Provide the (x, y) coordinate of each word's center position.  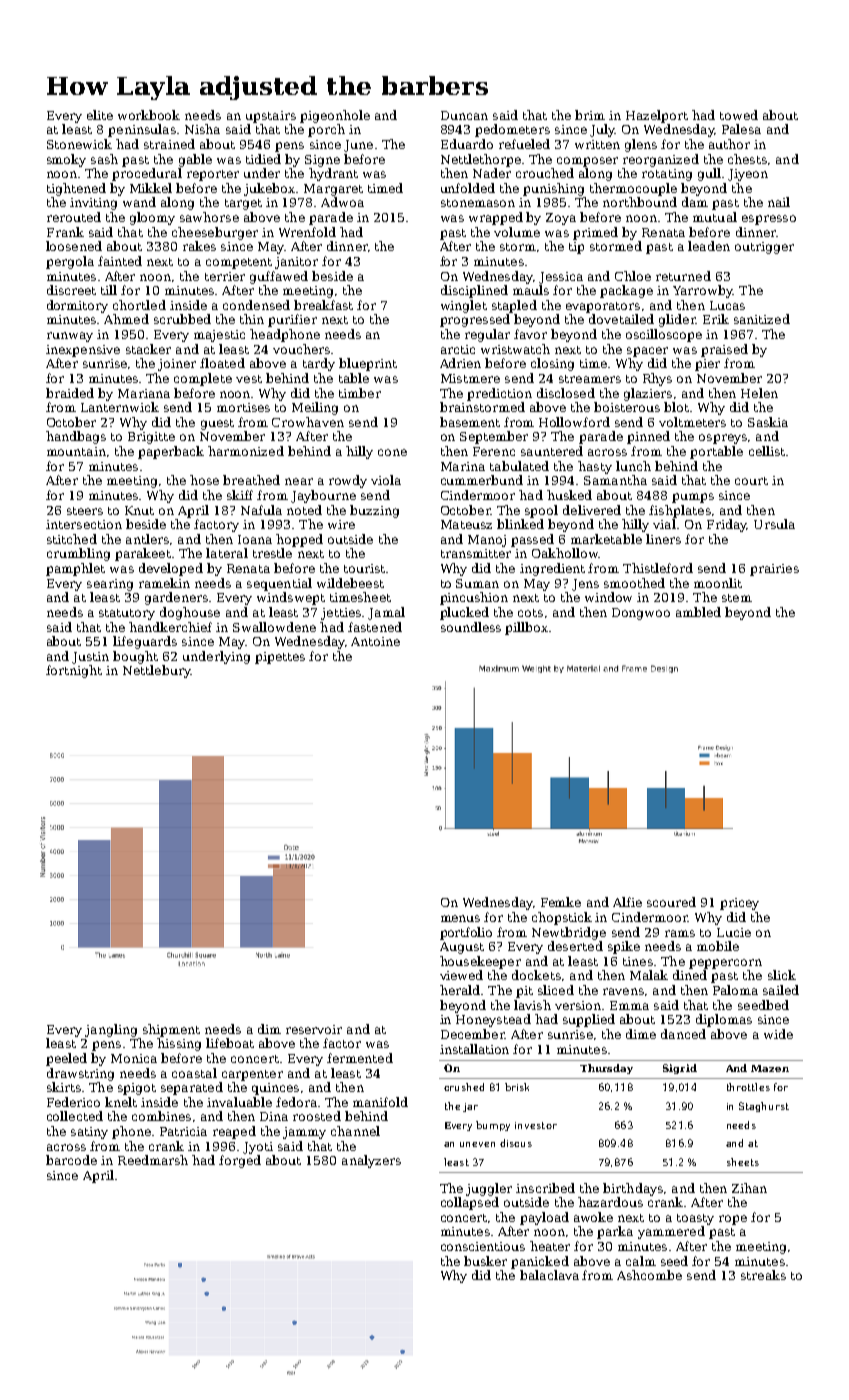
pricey (739, 904)
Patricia (183, 1131)
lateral (227, 553)
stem (737, 598)
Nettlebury (157, 671)
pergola (70, 262)
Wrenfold (307, 232)
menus (460, 918)
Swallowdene (274, 627)
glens (641, 145)
